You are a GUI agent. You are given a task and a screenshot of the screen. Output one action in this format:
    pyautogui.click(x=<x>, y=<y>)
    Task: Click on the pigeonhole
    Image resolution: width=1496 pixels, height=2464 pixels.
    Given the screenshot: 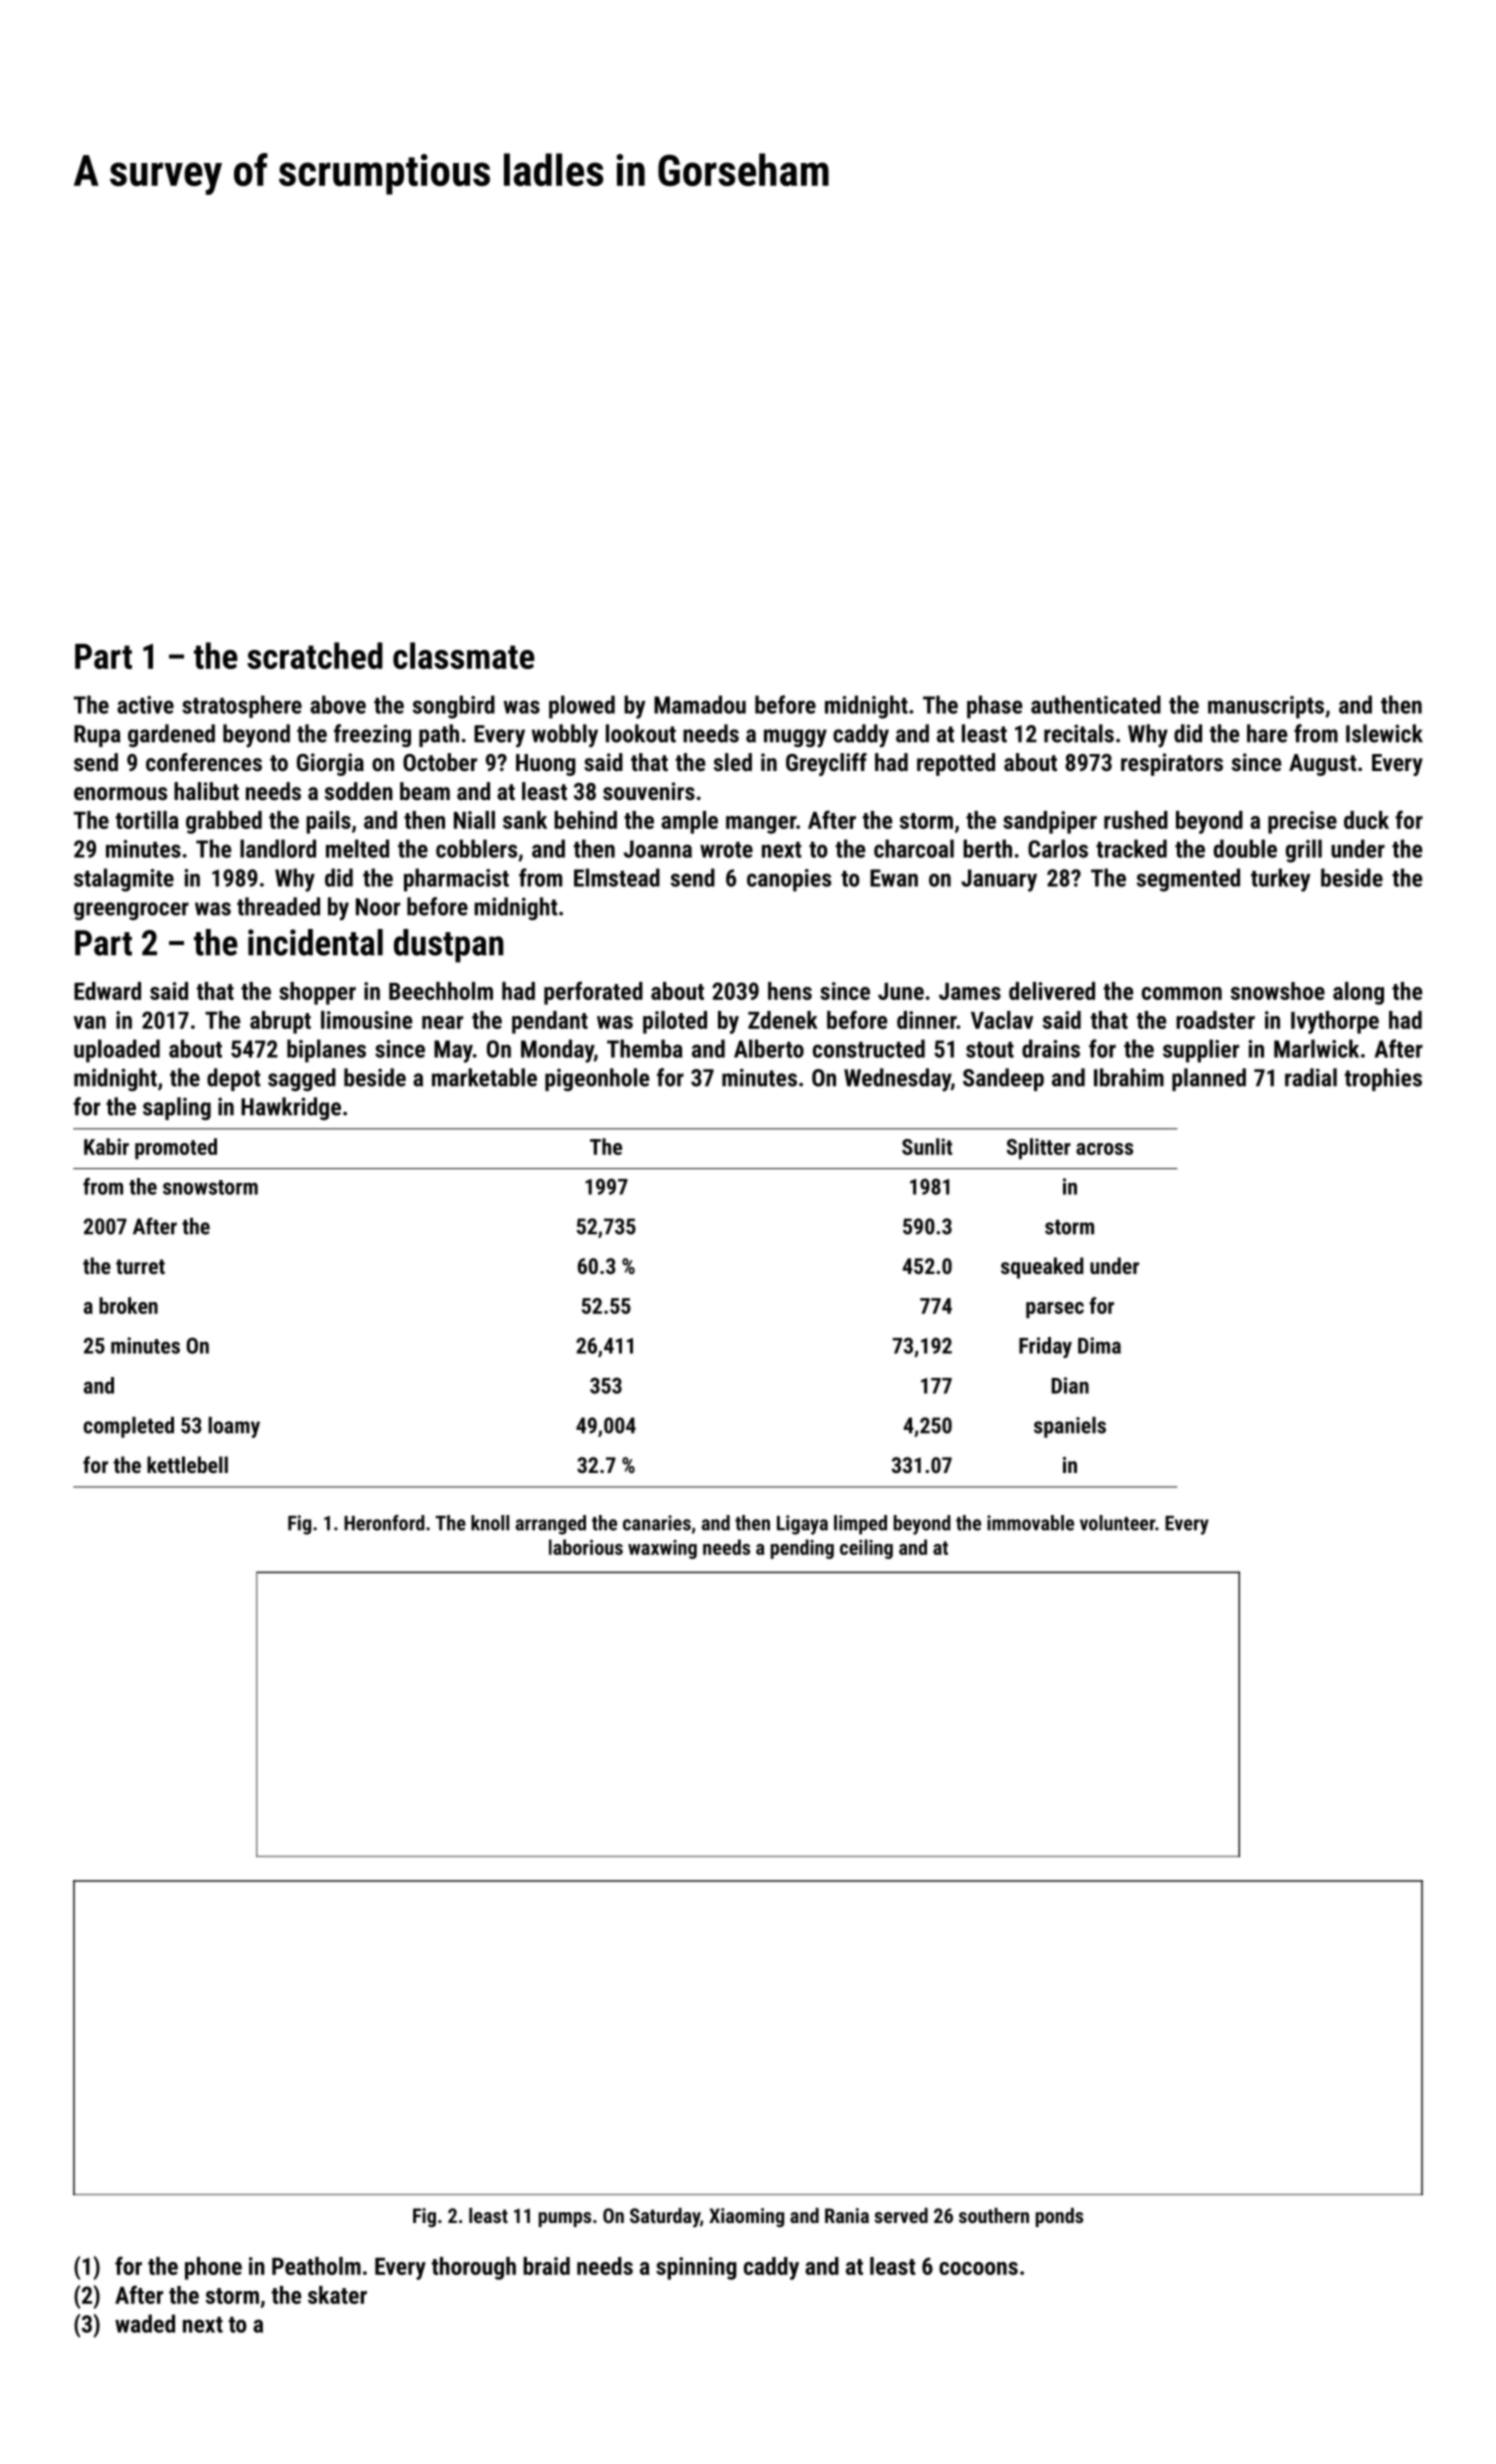 What is the action you would take?
    pyautogui.click(x=597, y=1079)
